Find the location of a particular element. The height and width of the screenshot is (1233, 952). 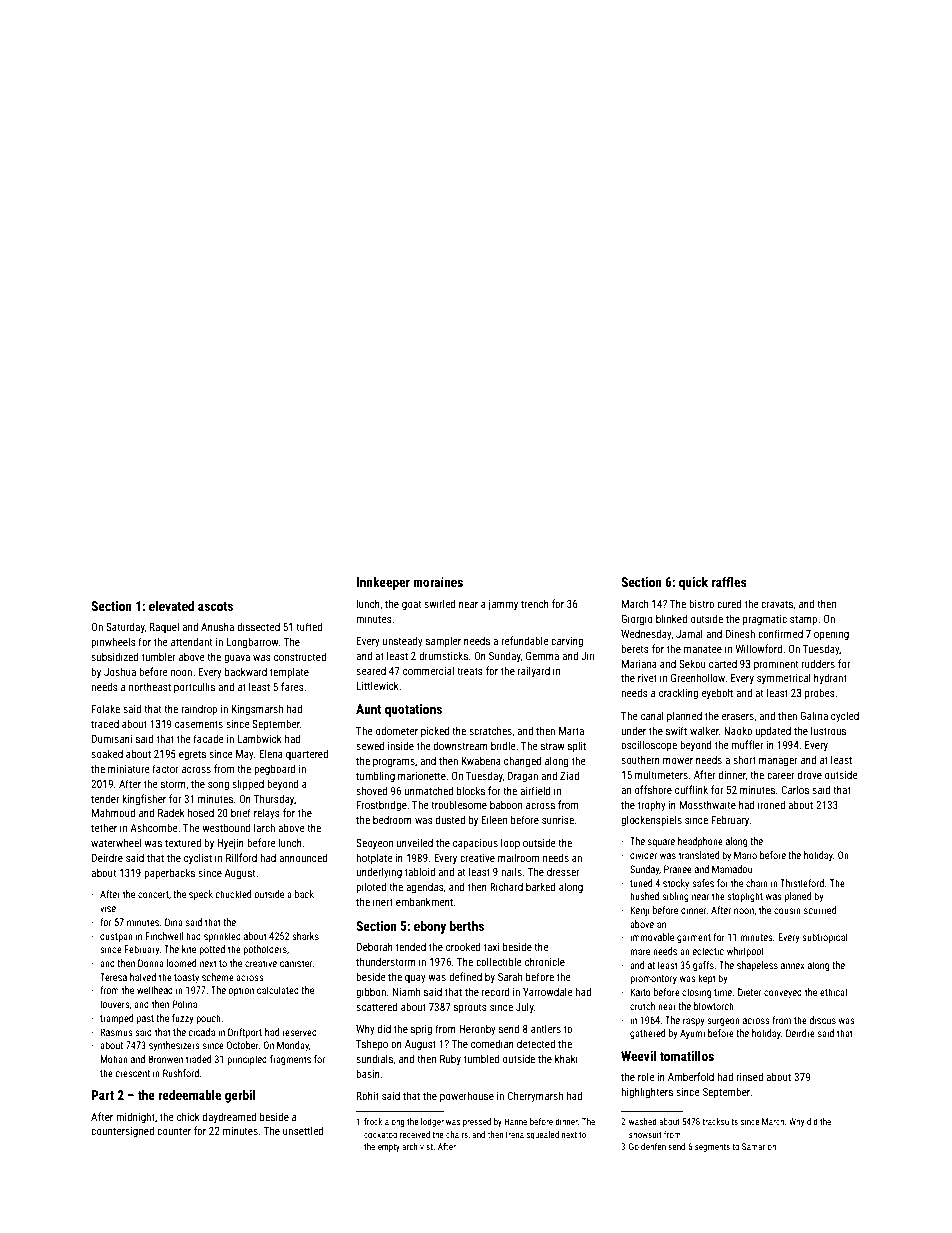

raffles is located at coordinates (729, 581).
